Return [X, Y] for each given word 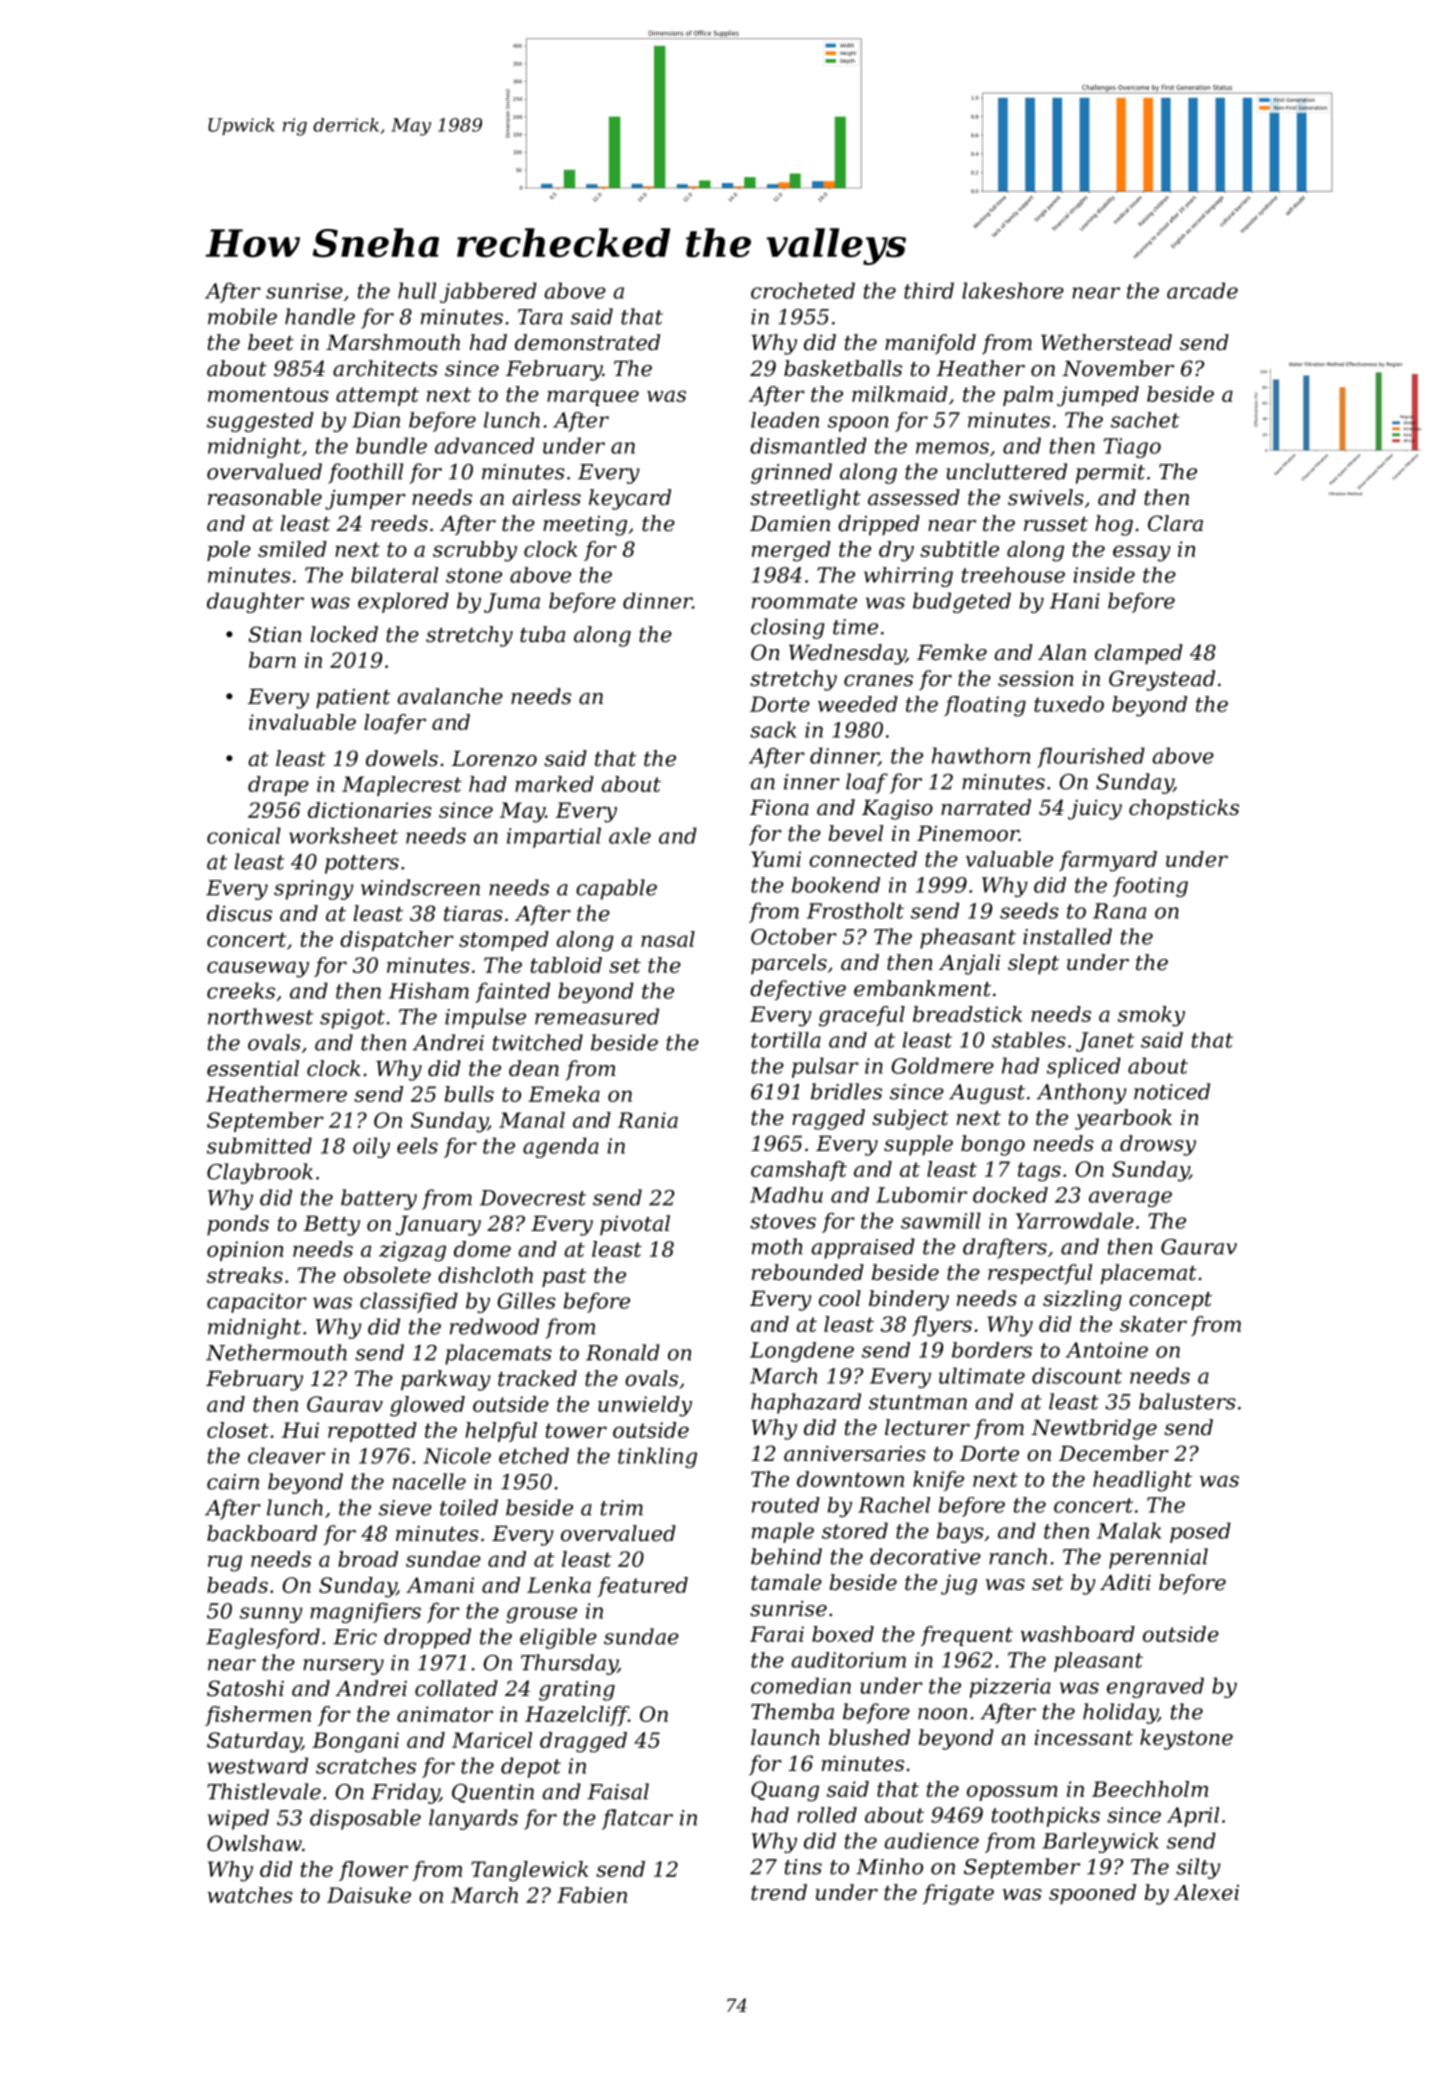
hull [417, 290]
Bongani [355, 1742]
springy [314, 890]
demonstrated [587, 342]
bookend [836, 885]
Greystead [1162, 680]
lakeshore [1013, 290]
